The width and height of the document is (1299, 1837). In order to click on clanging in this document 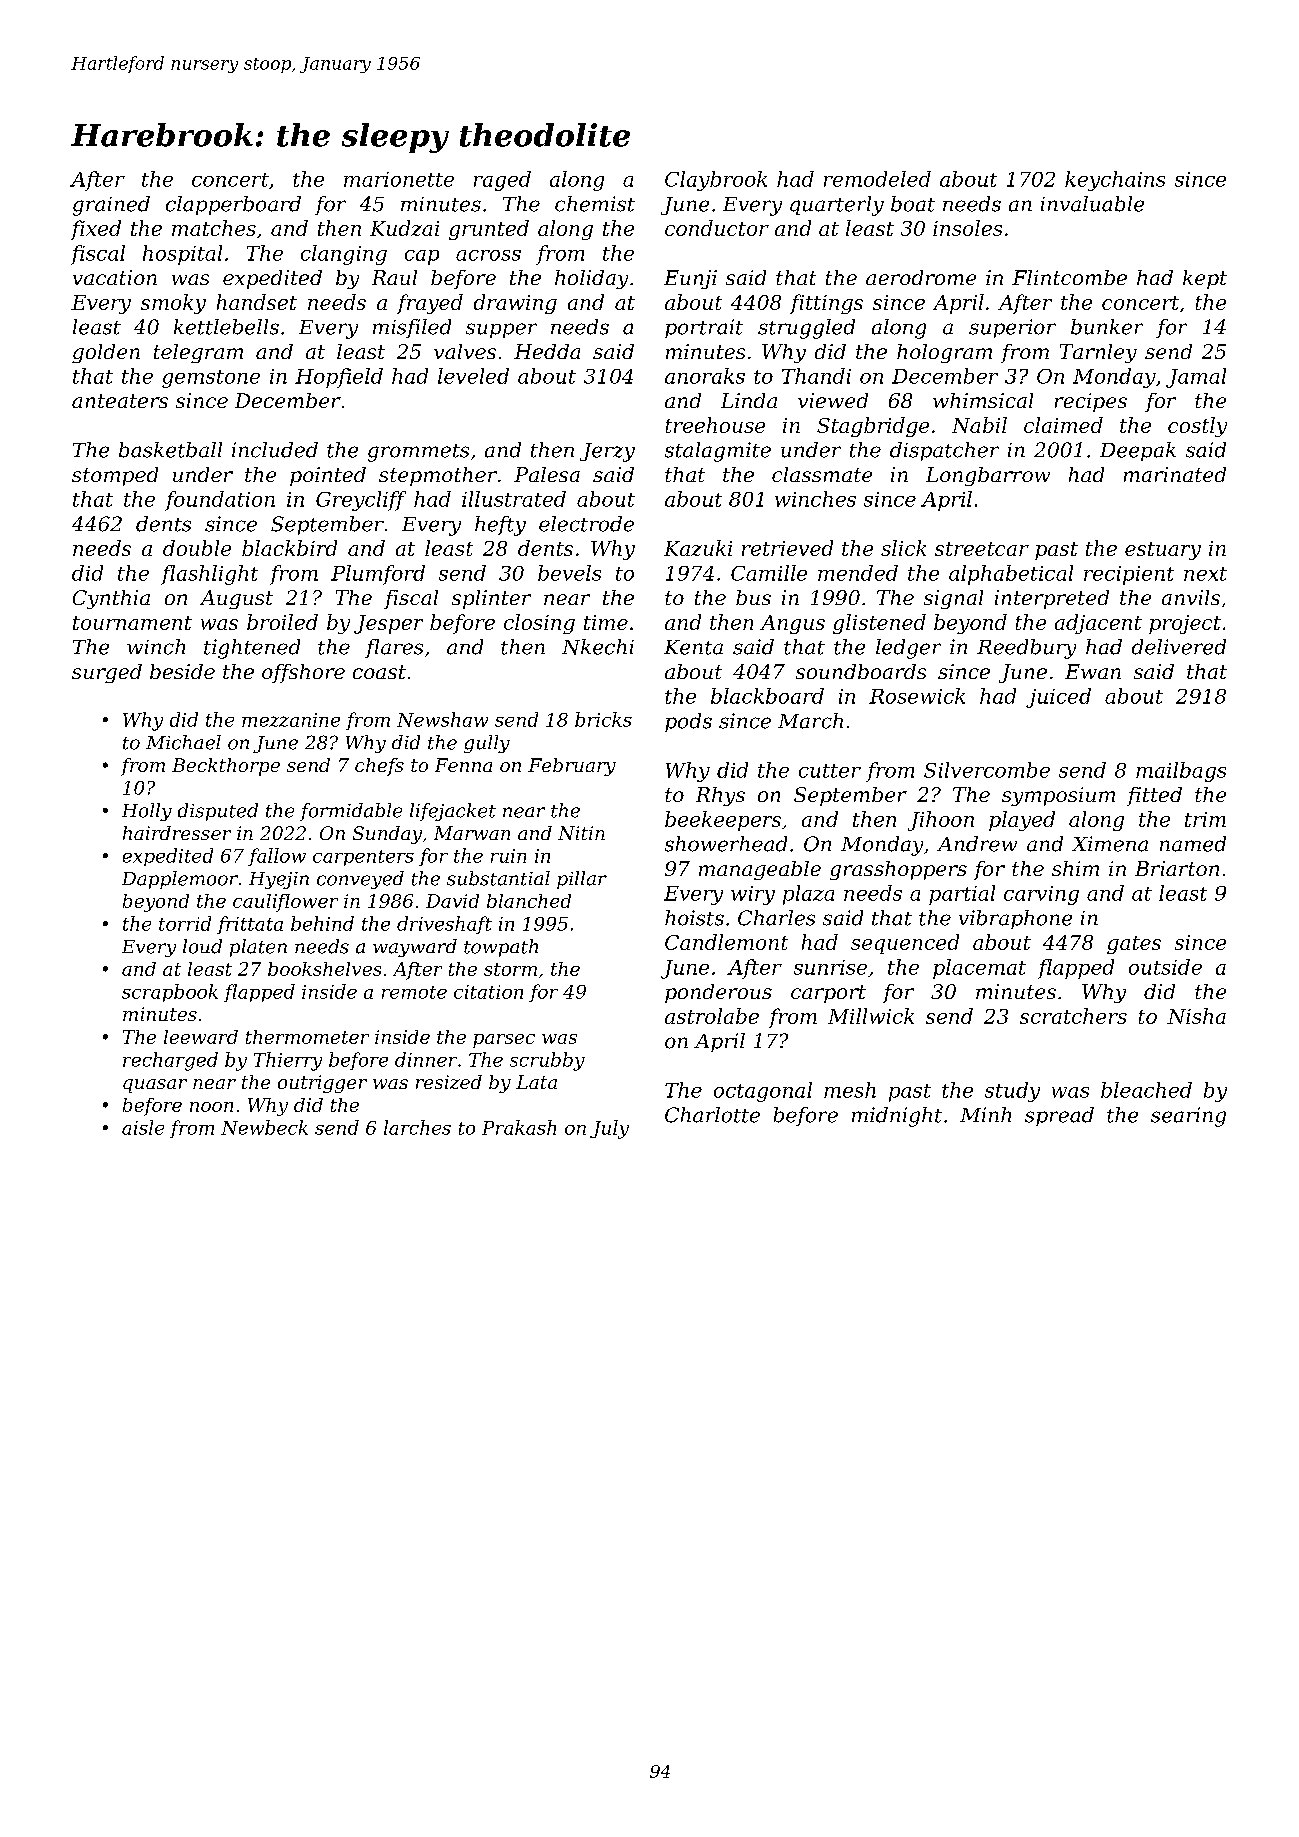, I will do `click(344, 255)`.
